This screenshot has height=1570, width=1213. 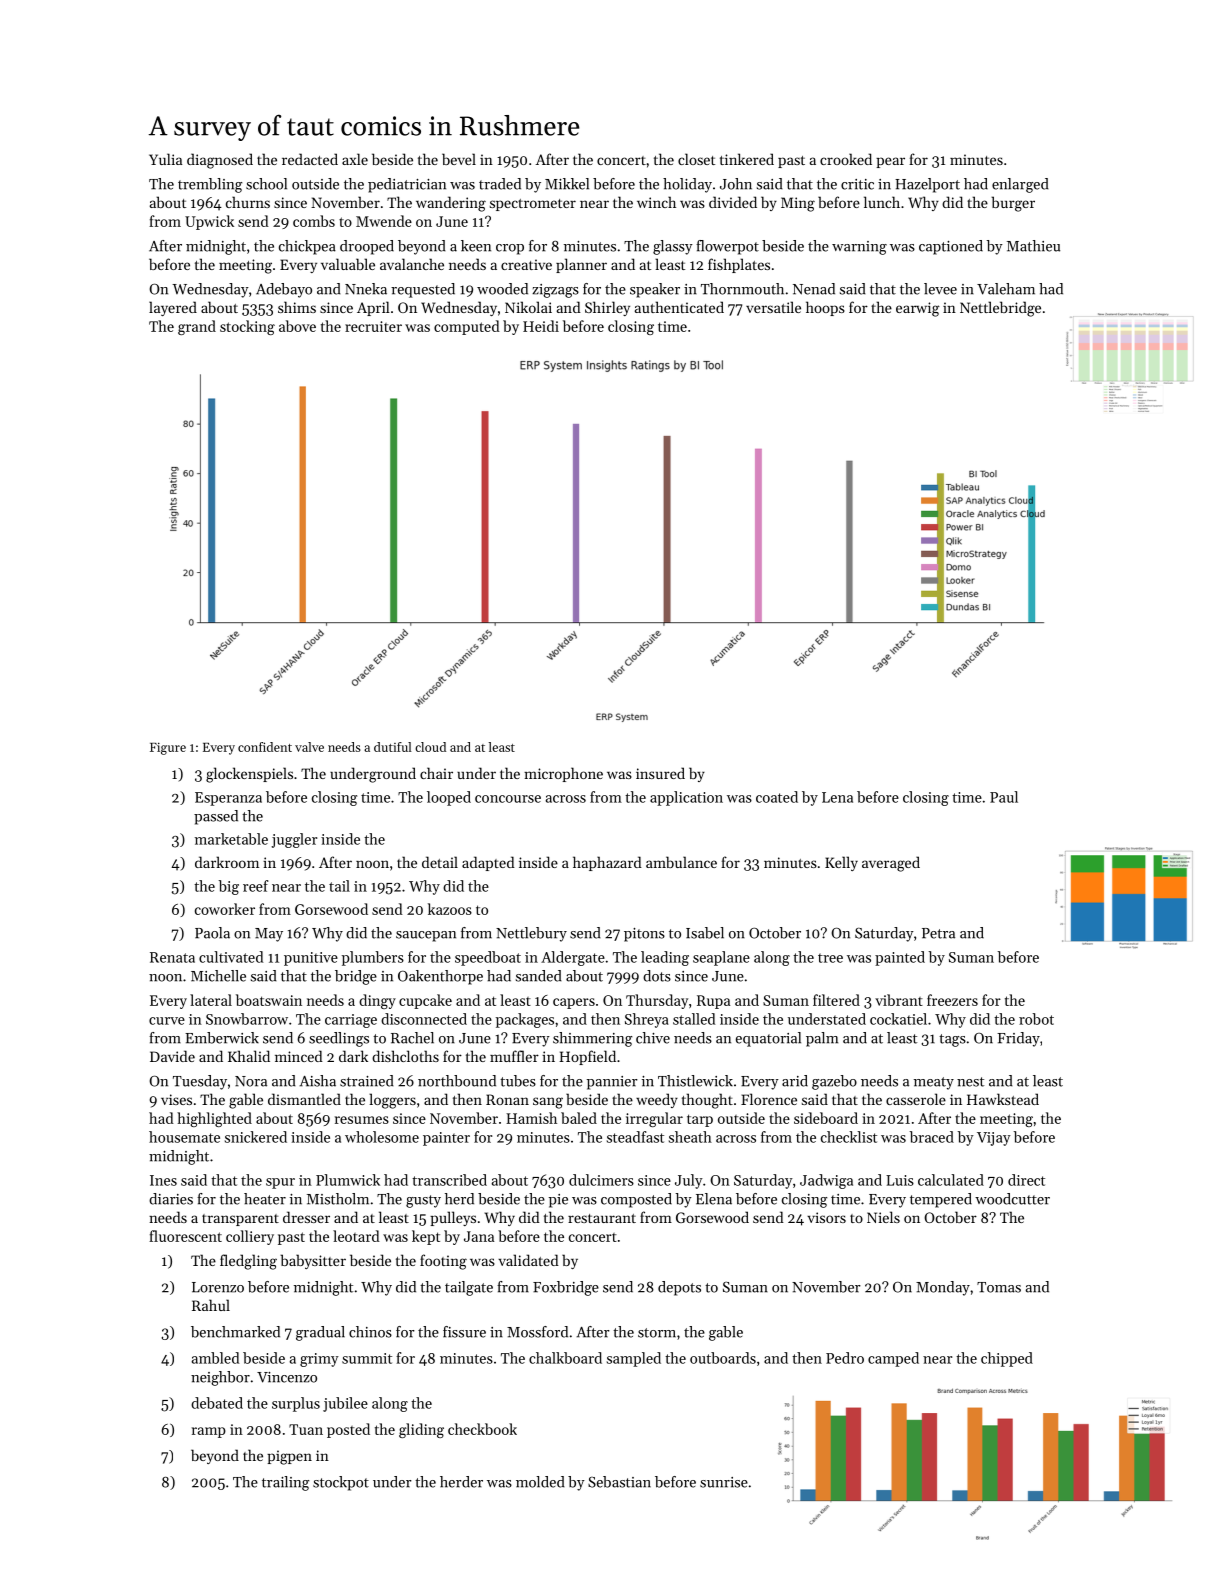 I want to click on Paul, so click(x=1004, y=797).
